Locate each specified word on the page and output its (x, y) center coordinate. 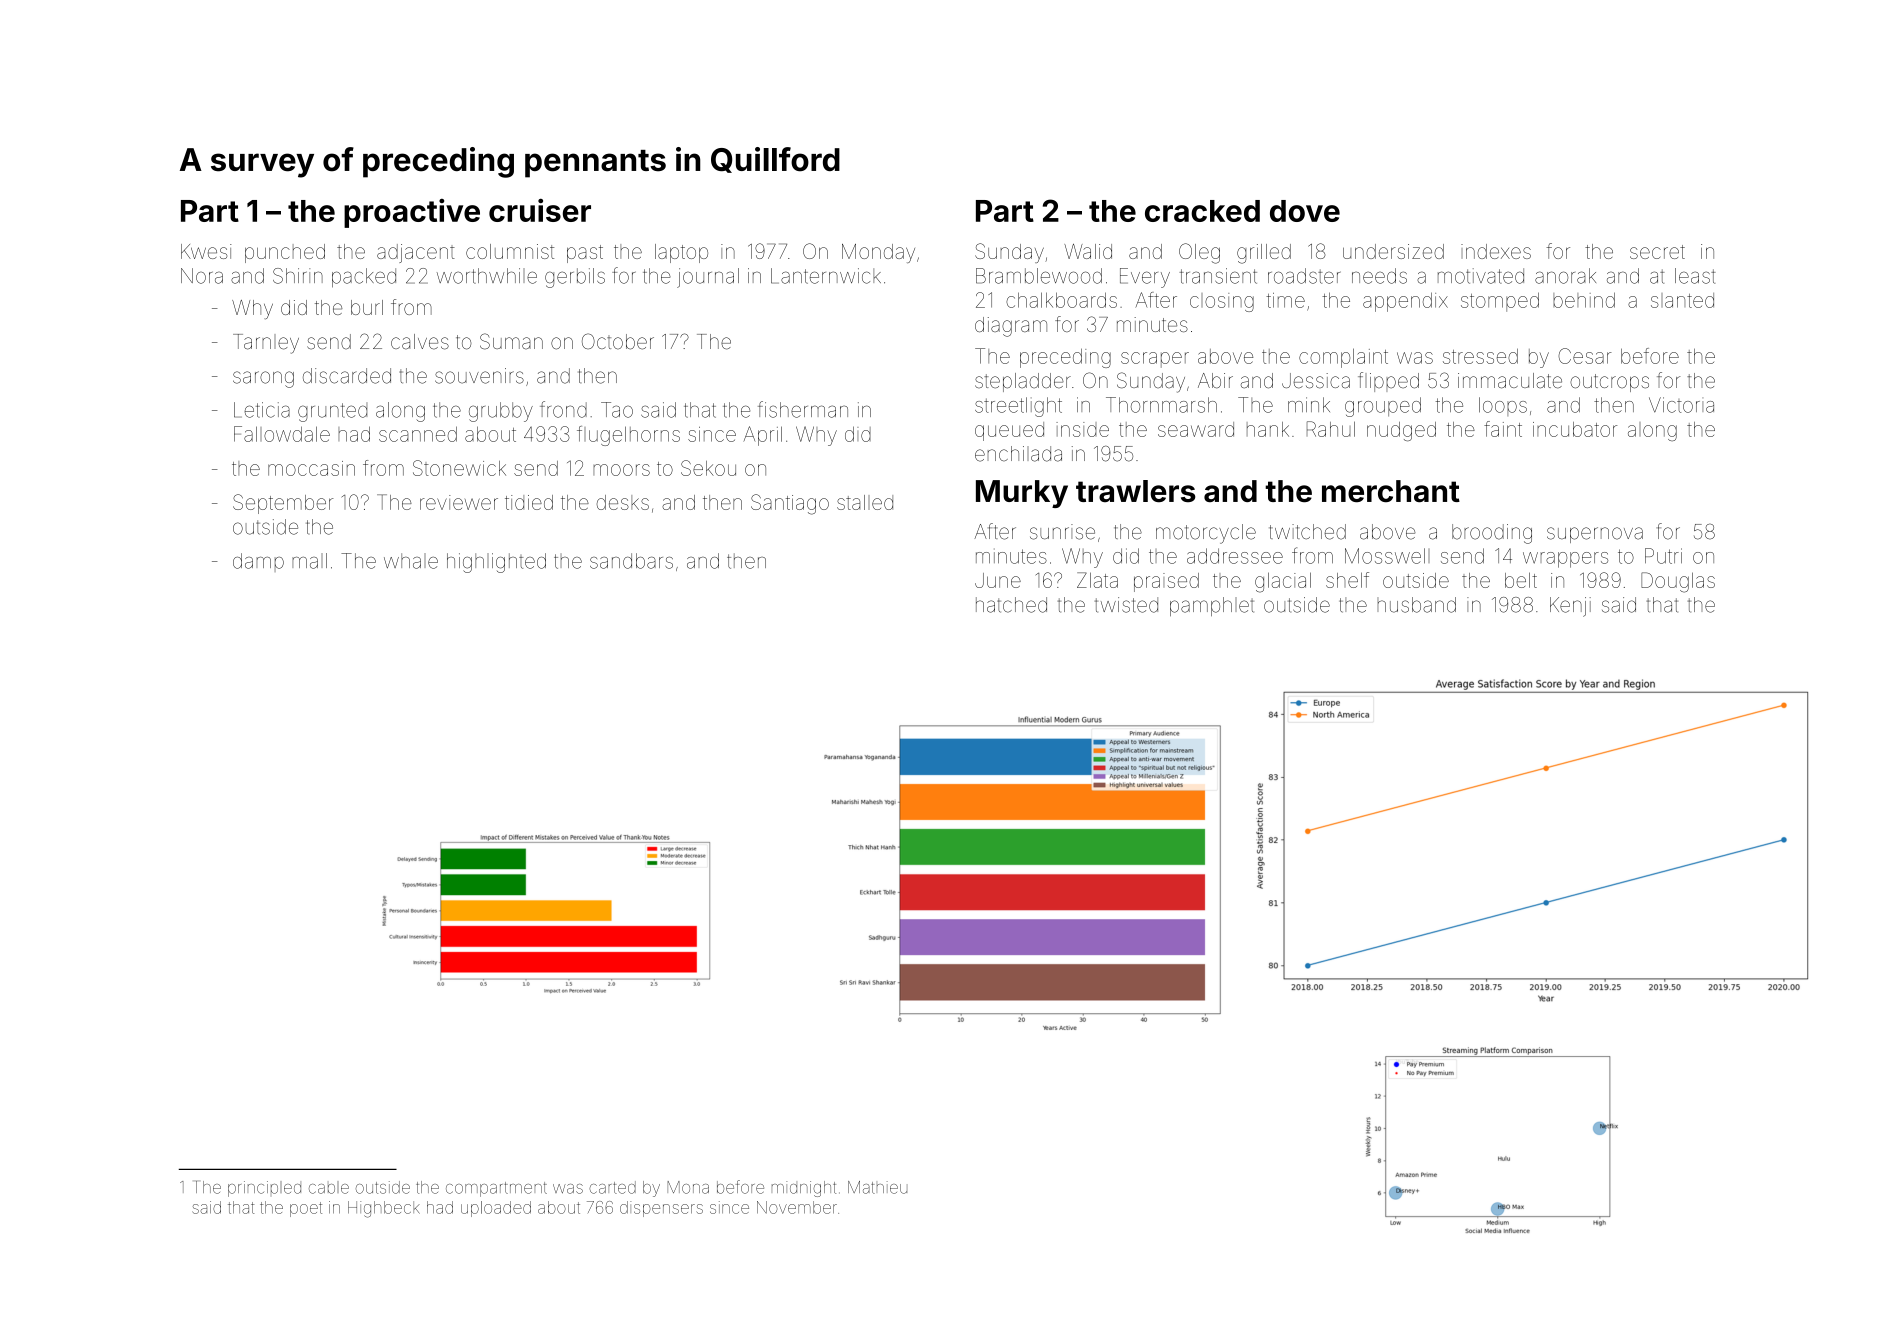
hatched (1011, 605)
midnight (804, 1189)
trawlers (1136, 491)
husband (1417, 605)
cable (329, 1187)
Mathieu (877, 1187)
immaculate (1510, 381)
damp (258, 562)
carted (612, 1187)
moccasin (311, 468)
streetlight (1018, 407)
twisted (1126, 605)
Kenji (1570, 607)
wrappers (1565, 560)
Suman (511, 341)
